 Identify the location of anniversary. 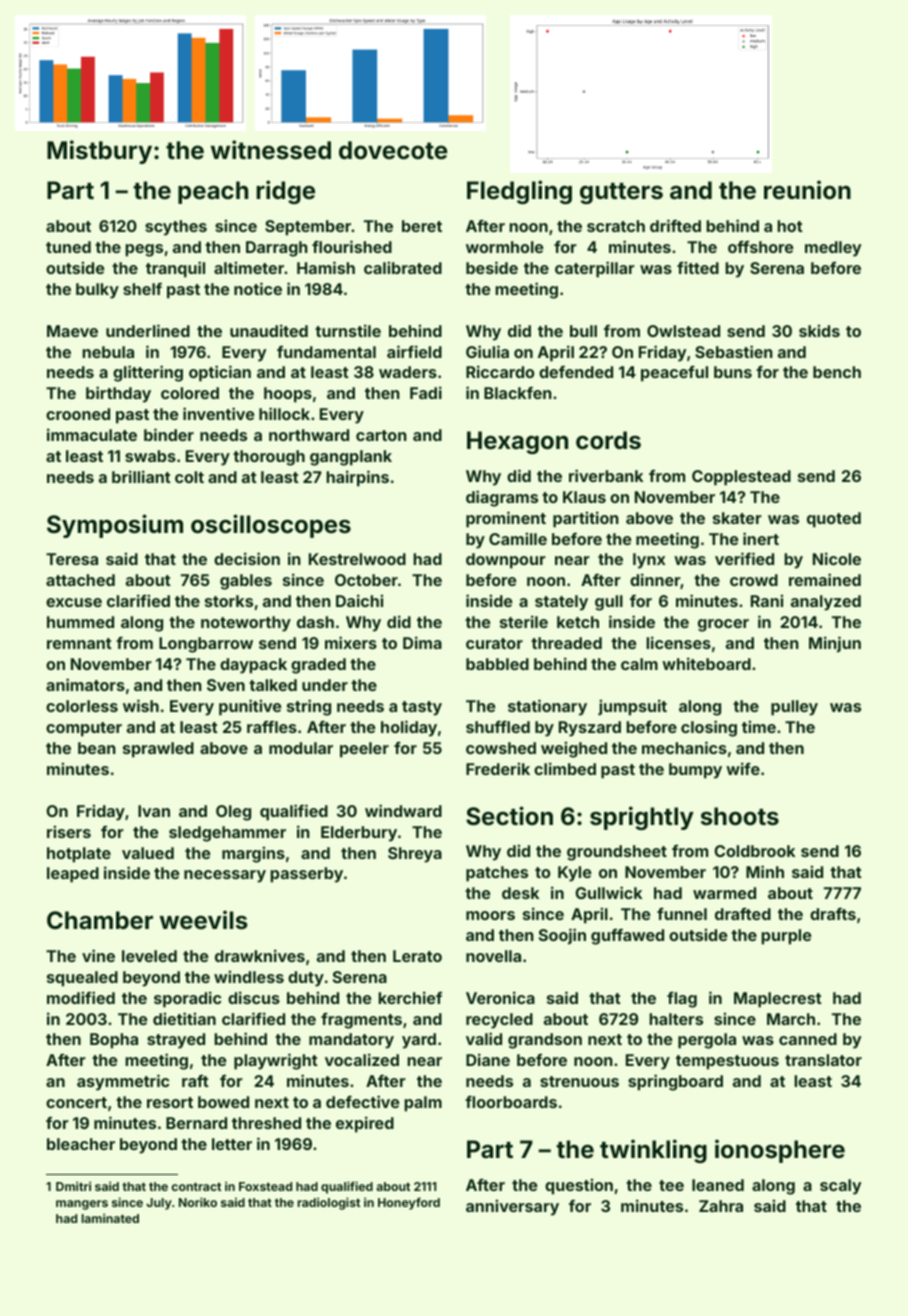
(512, 1207).
